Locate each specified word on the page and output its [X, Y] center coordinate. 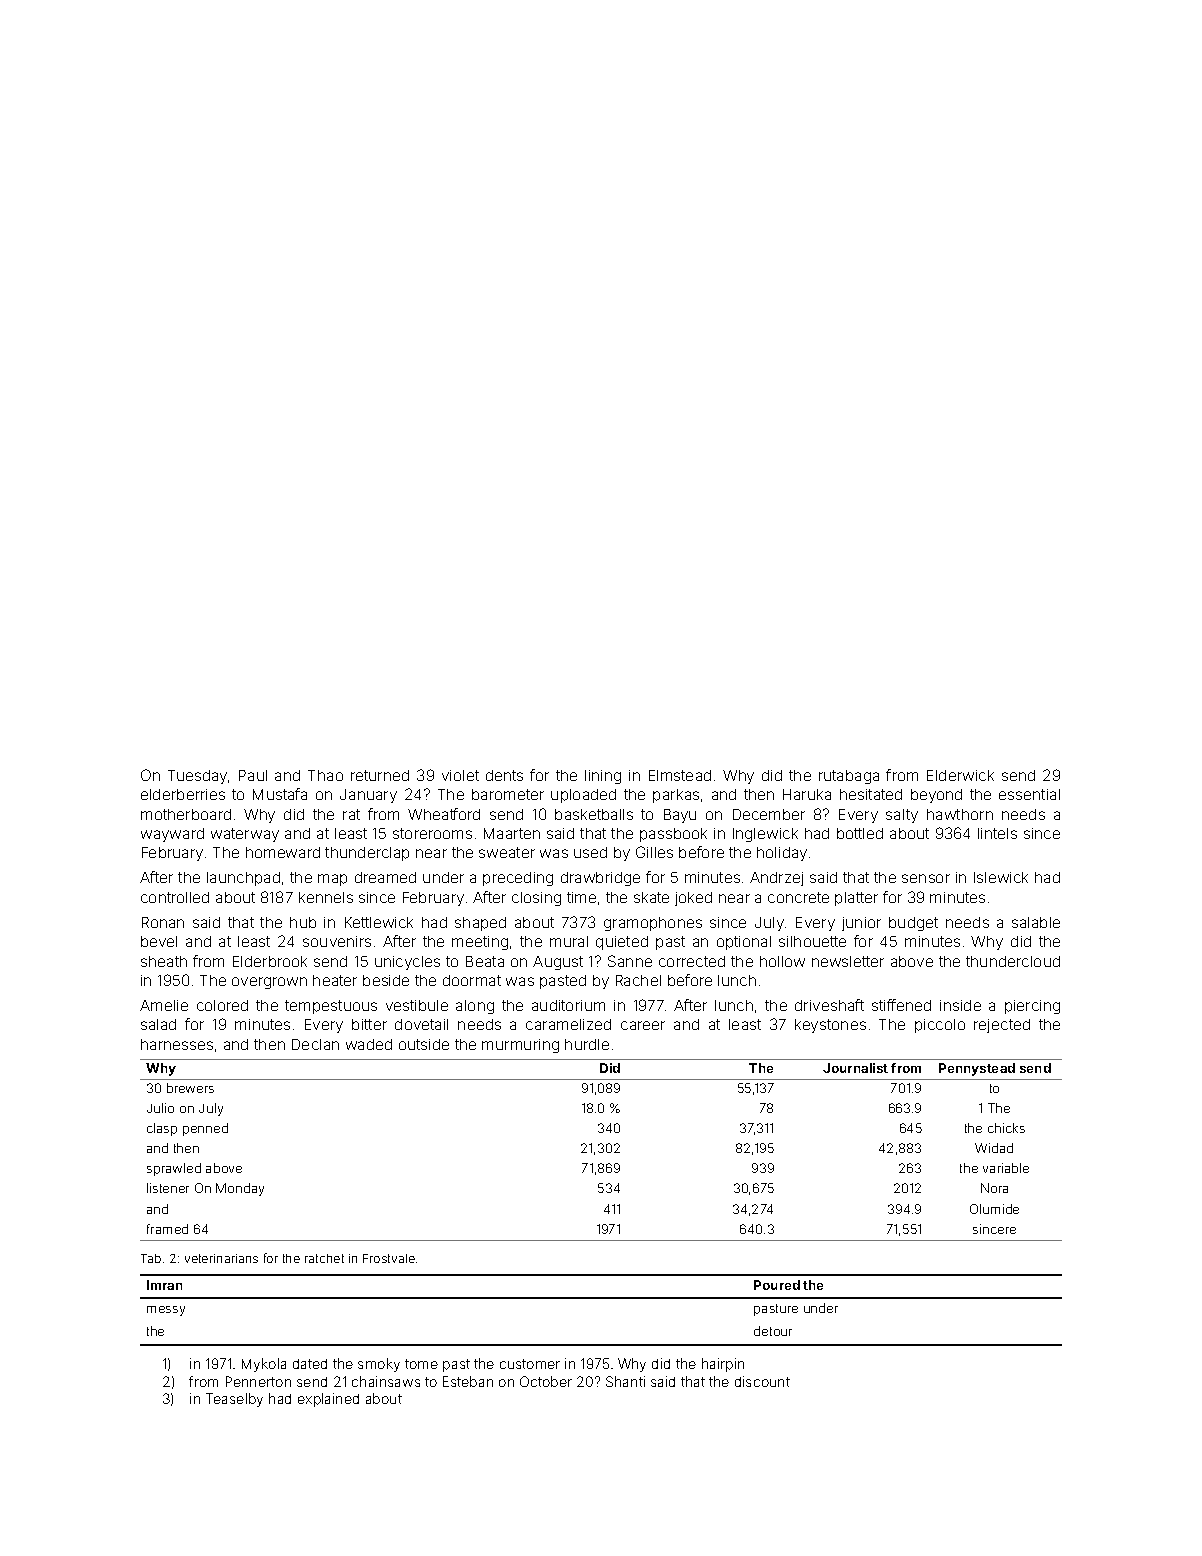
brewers [190, 1088]
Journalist [855, 1068]
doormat [472, 980]
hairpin [723, 1365]
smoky [379, 1365]
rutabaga [849, 777]
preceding [518, 879]
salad [158, 1024]
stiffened [901, 1005]
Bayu [680, 816]
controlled [175, 897]
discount [762, 1381]
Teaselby [234, 1400]
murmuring [520, 1046]
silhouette [812, 941]
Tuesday [197, 777]
